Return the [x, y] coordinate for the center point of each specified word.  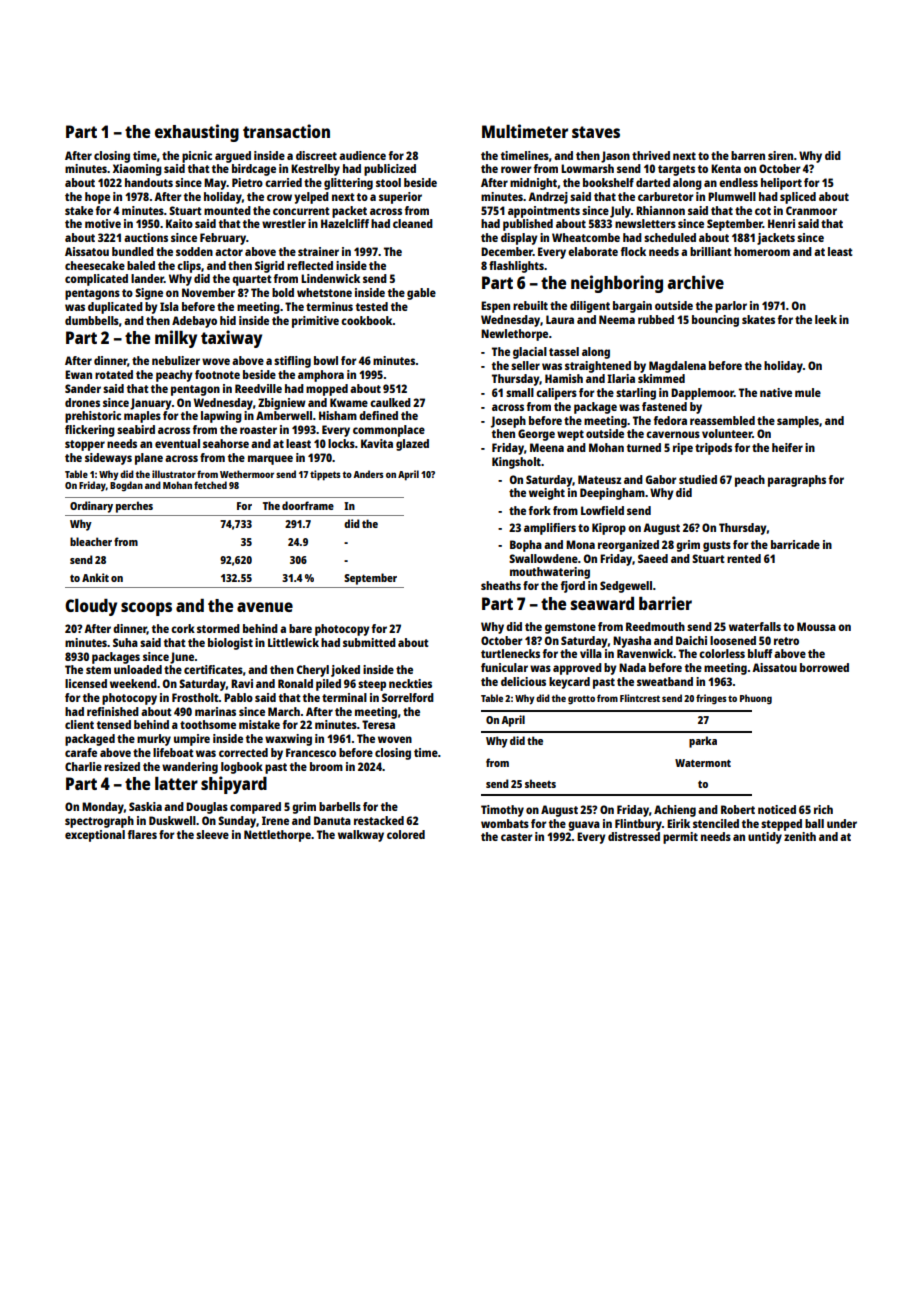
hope [97, 198]
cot [763, 211]
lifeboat [173, 752]
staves [596, 132]
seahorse [226, 443]
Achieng [675, 811]
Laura [560, 319]
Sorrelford [408, 697]
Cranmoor [811, 210]
